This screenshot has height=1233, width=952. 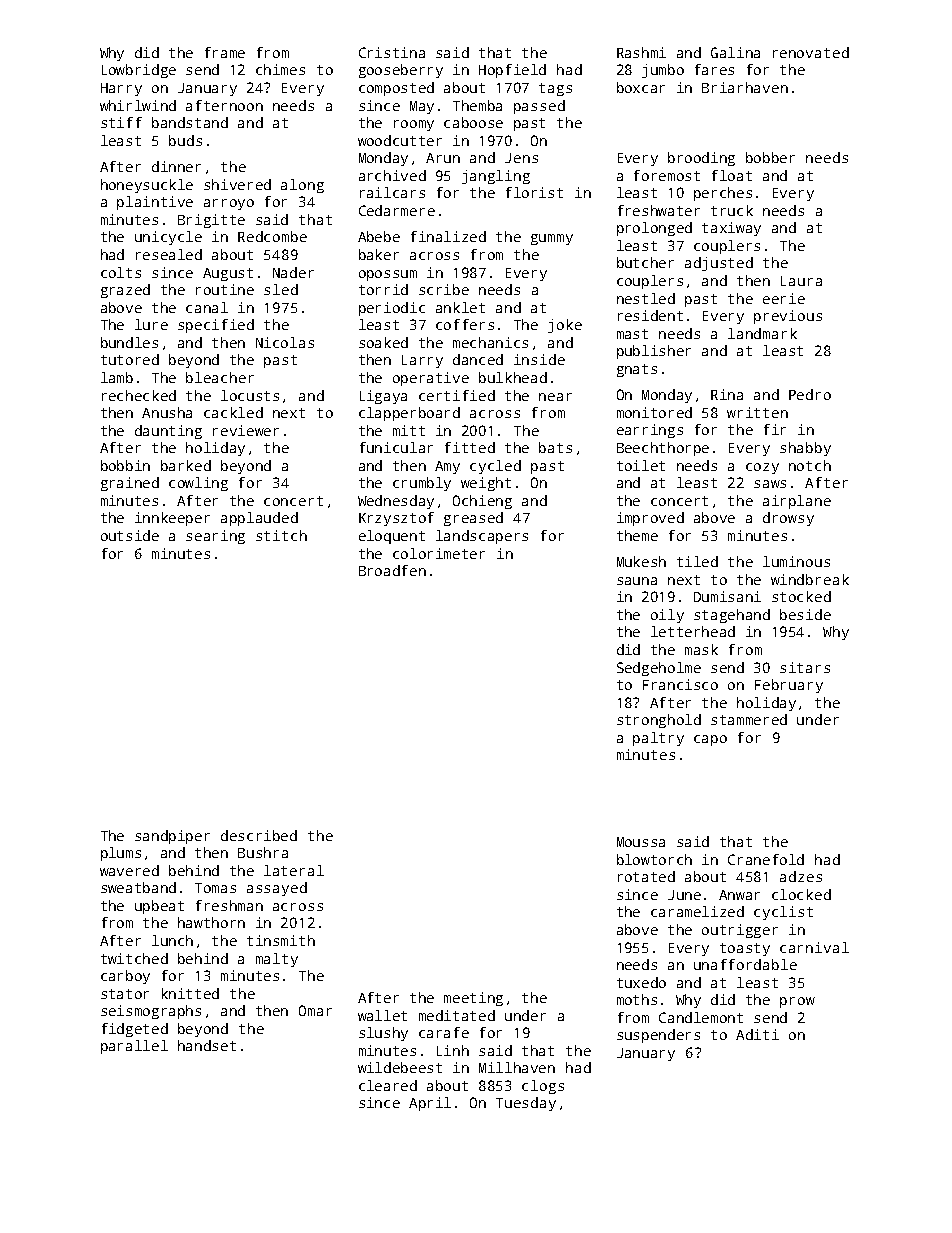 I want to click on composted, so click(x=396, y=89).
